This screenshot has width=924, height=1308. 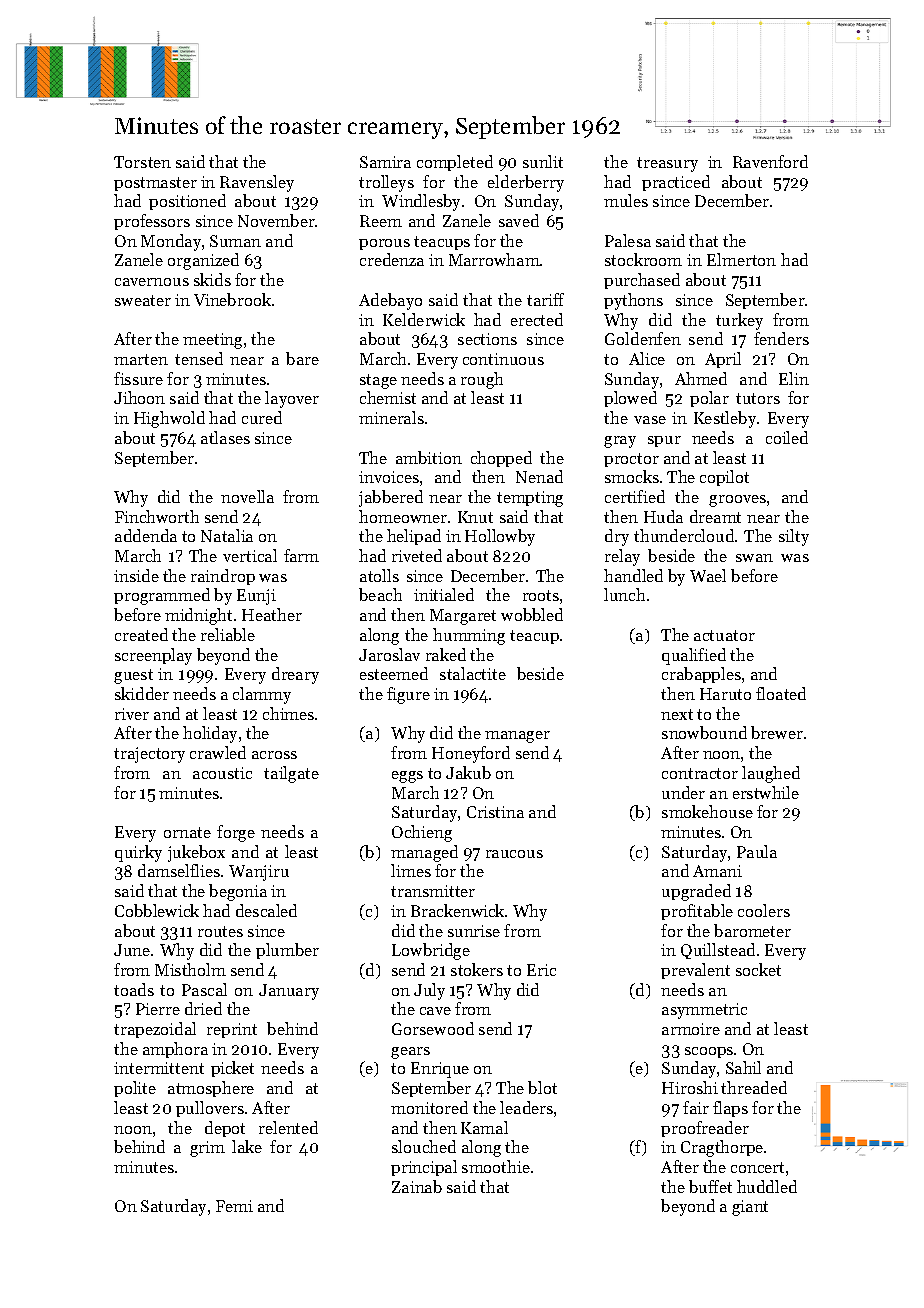 What do you see at coordinates (767, 1186) in the screenshot?
I see `huddled` at bounding box center [767, 1186].
